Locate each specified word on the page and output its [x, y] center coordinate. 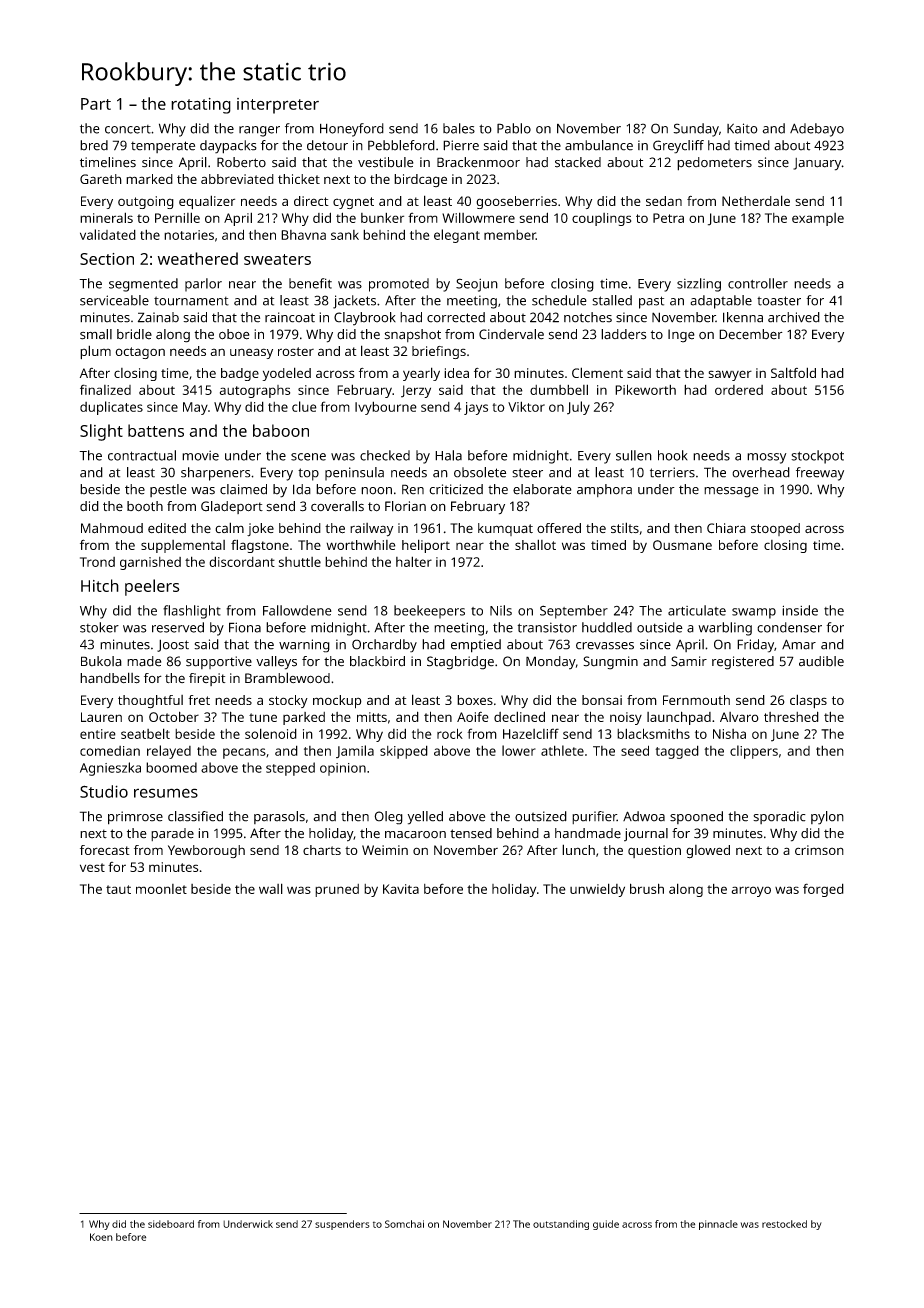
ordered [739, 390]
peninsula [354, 474]
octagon [140, 353]
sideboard [171, 1224]
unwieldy [597, 890]
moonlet [161, 889]
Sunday [696, 130]
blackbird [377, 661]
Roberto [241, 162]
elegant [457, 236]
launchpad [679, 718]
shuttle [300, 562]
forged [823, 890]
